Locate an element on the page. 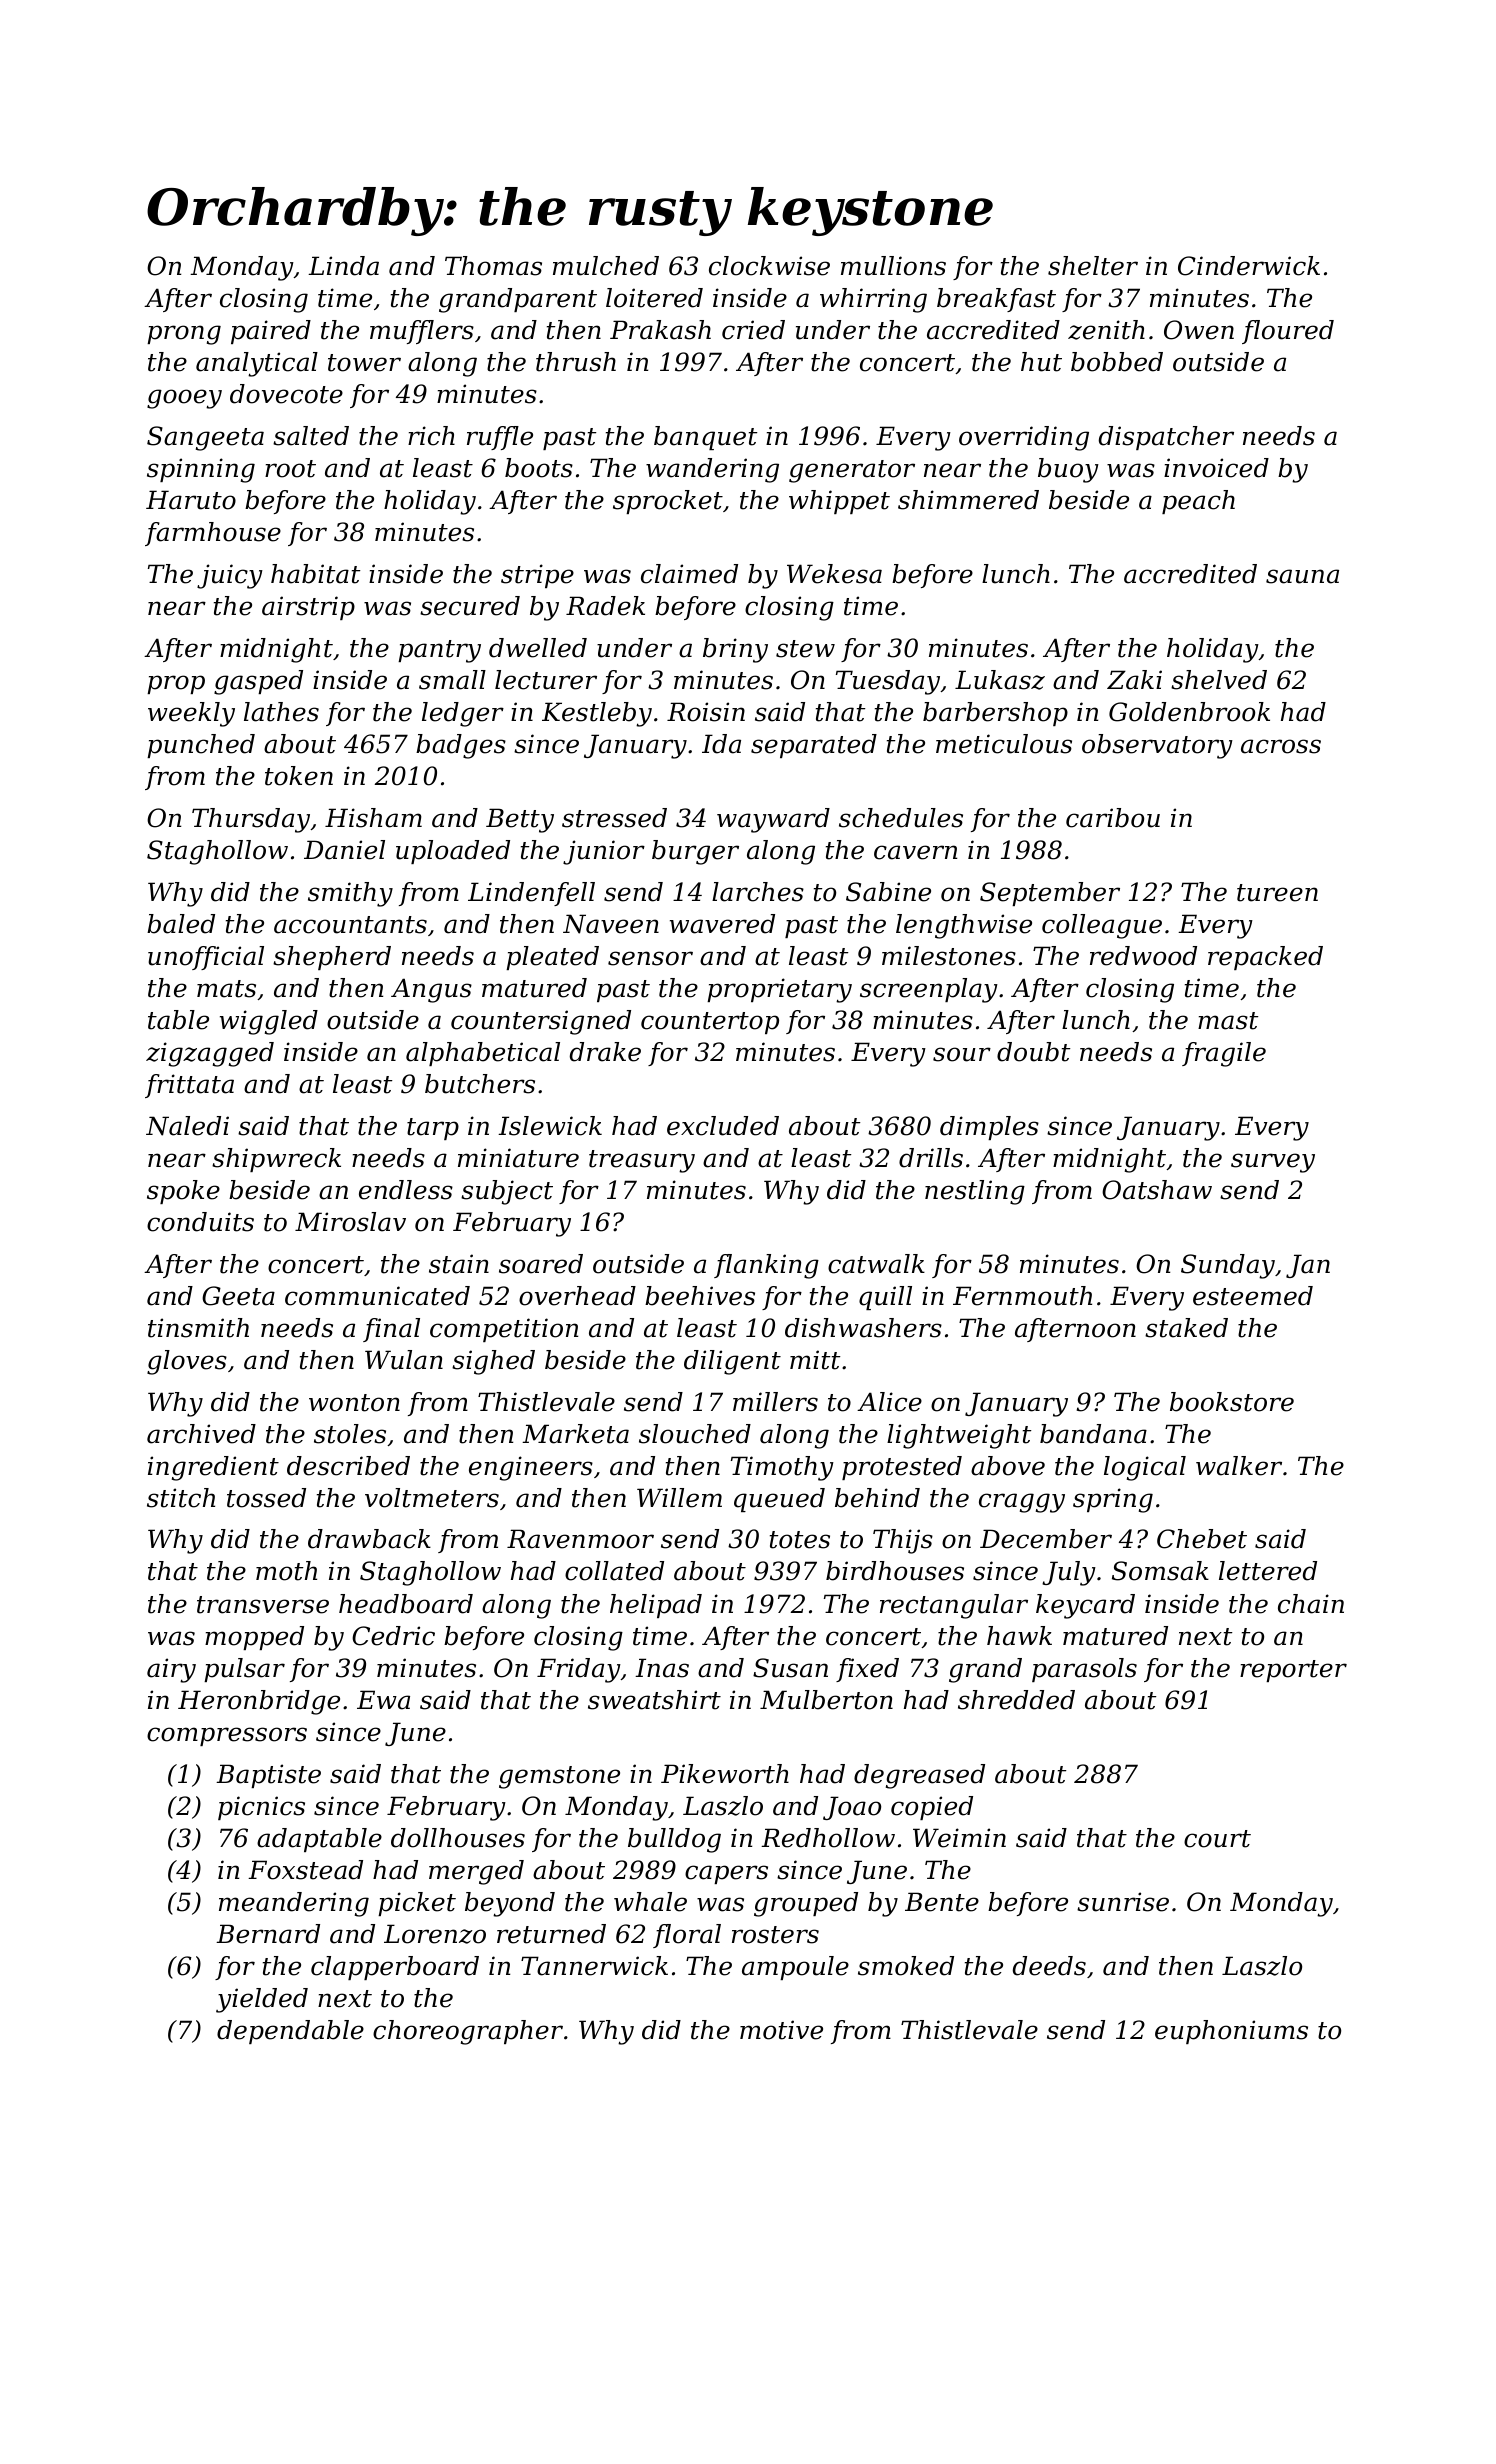 Image resolution: width=1496 pixels, height=2464 pixels. shepherd is located at coordinates (332, 958).
